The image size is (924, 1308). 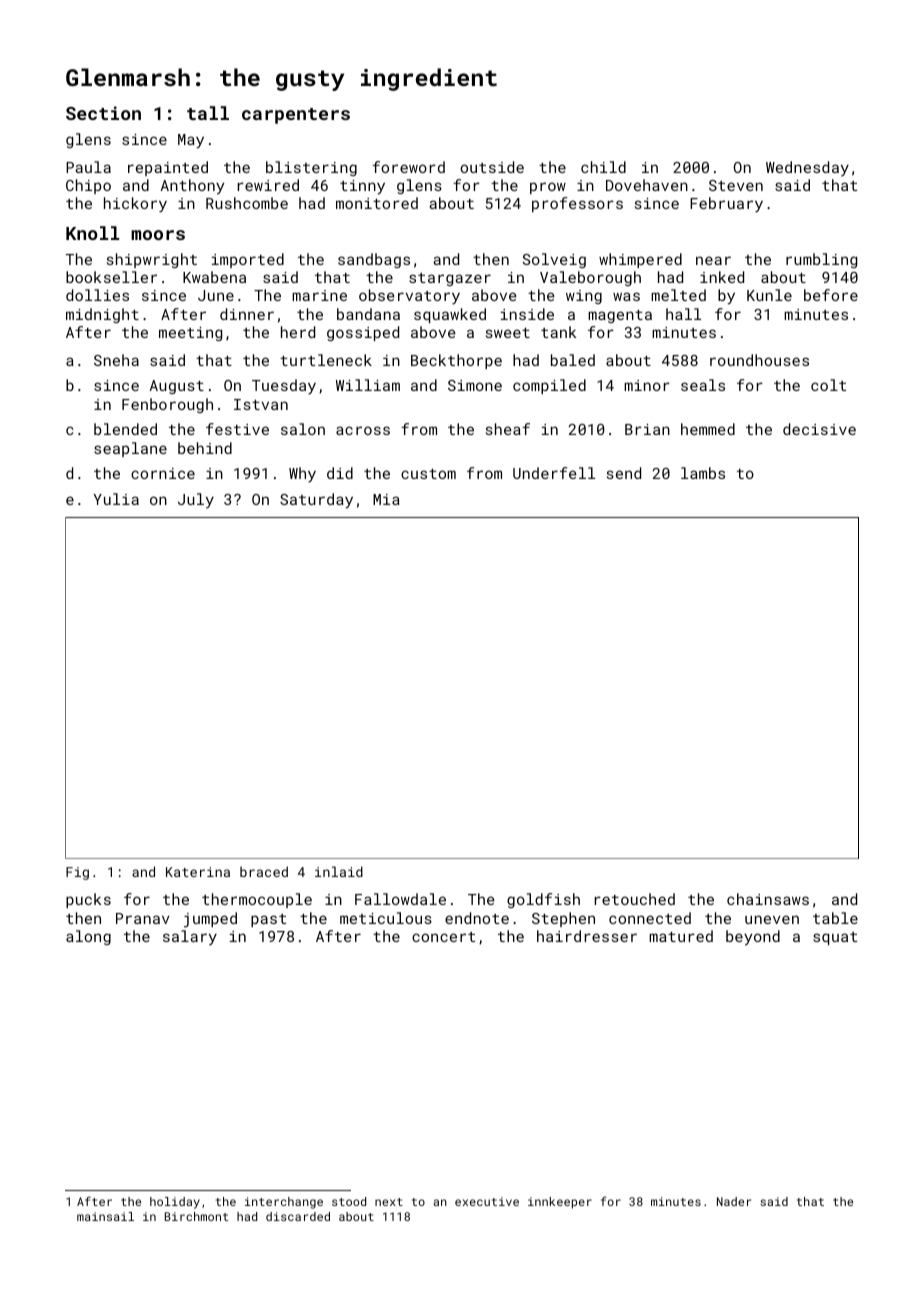 What do you see at coordinates (624, 473) in the screenshot?
I see `send` at bounding box center [624, 473].
